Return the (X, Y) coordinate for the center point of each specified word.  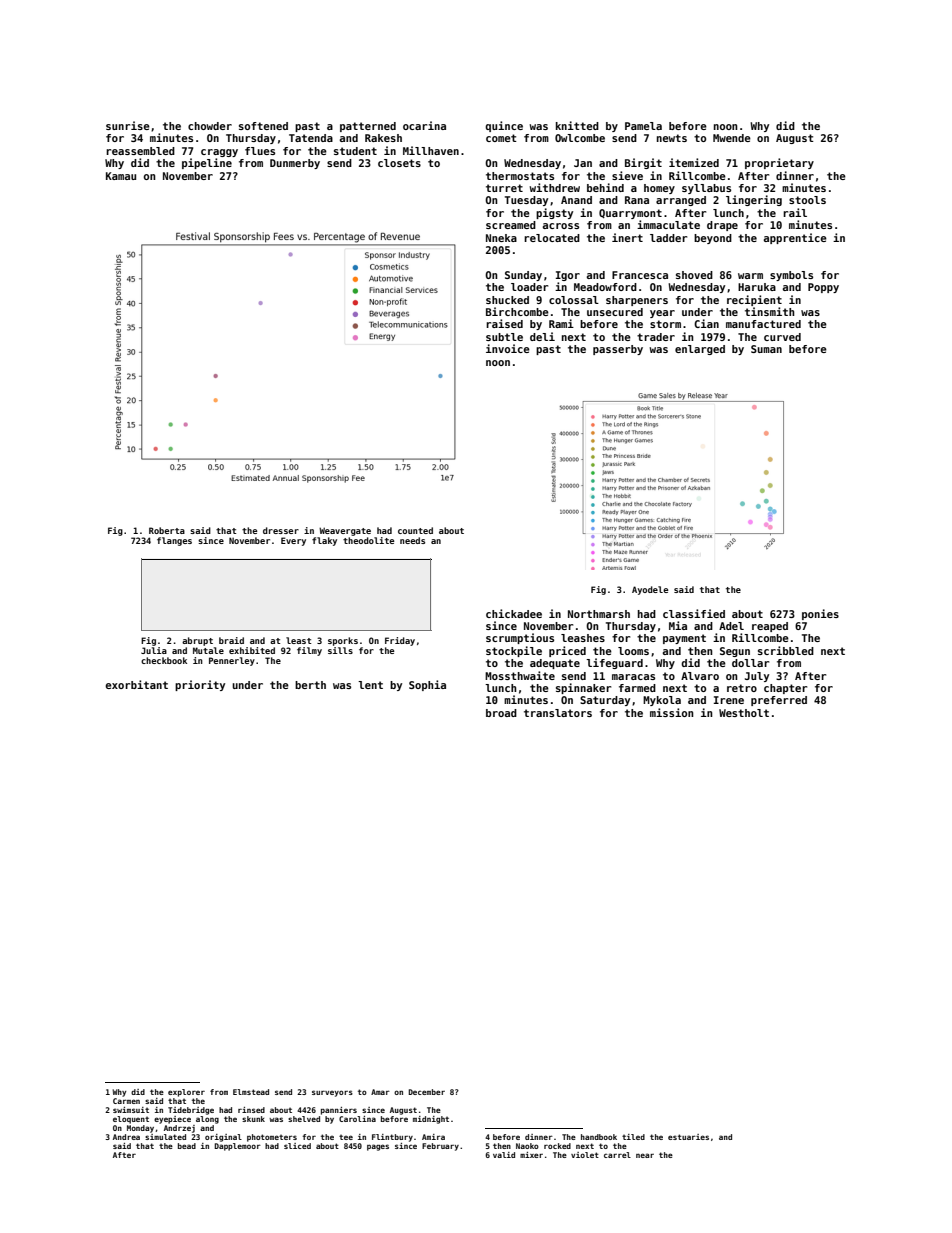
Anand (576, 200)
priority (200, 685)
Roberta (167, 530)
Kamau (121, 176)
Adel (731, 626)
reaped (770, 627)
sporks (343, 641)
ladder (668, 238)
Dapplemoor (237, 1147)
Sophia (427, 685)
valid (504, 1155)
